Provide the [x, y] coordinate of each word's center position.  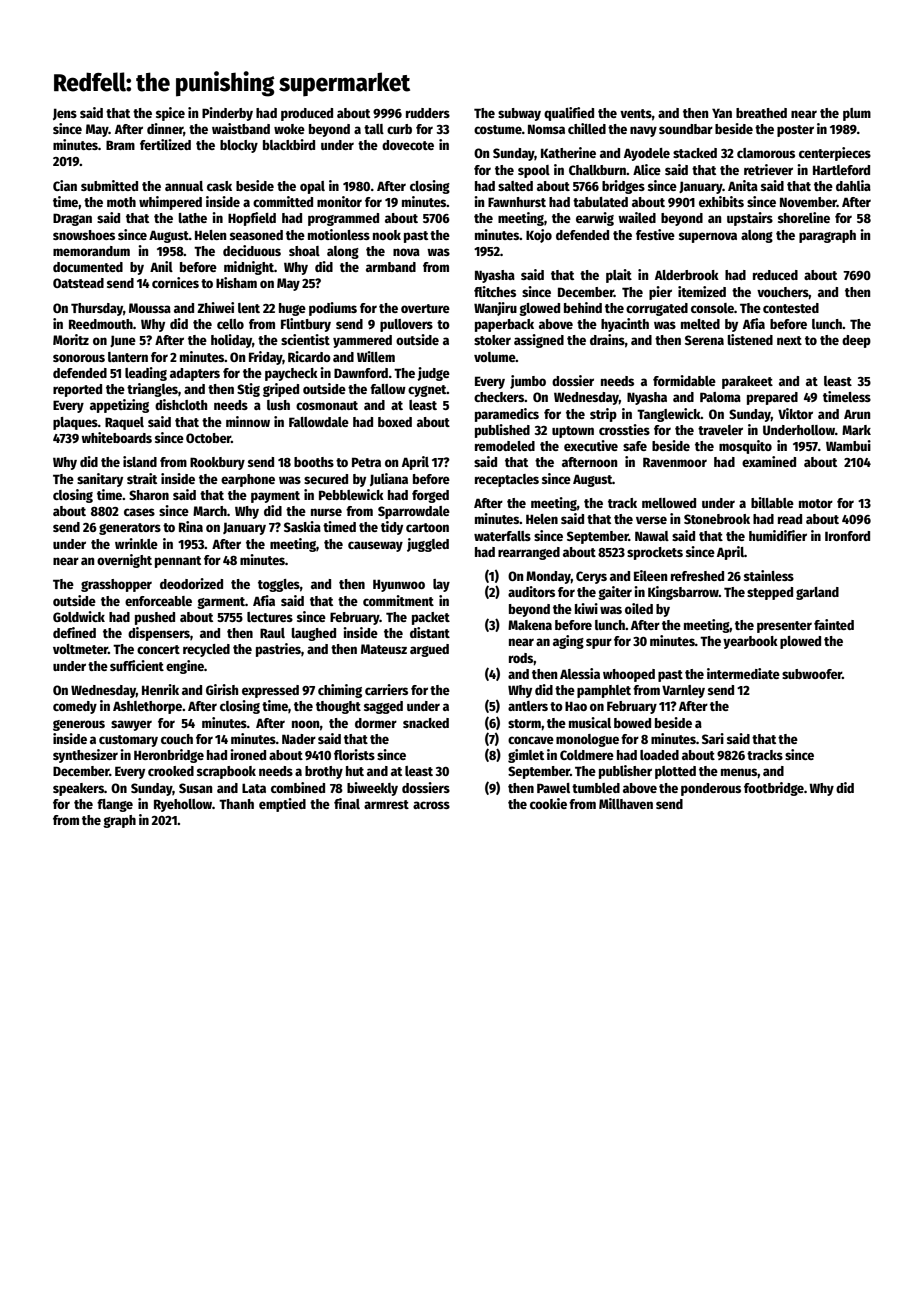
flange [115, 805]
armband [391, 267]
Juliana [389, 479]
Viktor [795, 413]
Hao [576, 706]
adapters [195, 374]
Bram [120, 145]
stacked [695, 153]
